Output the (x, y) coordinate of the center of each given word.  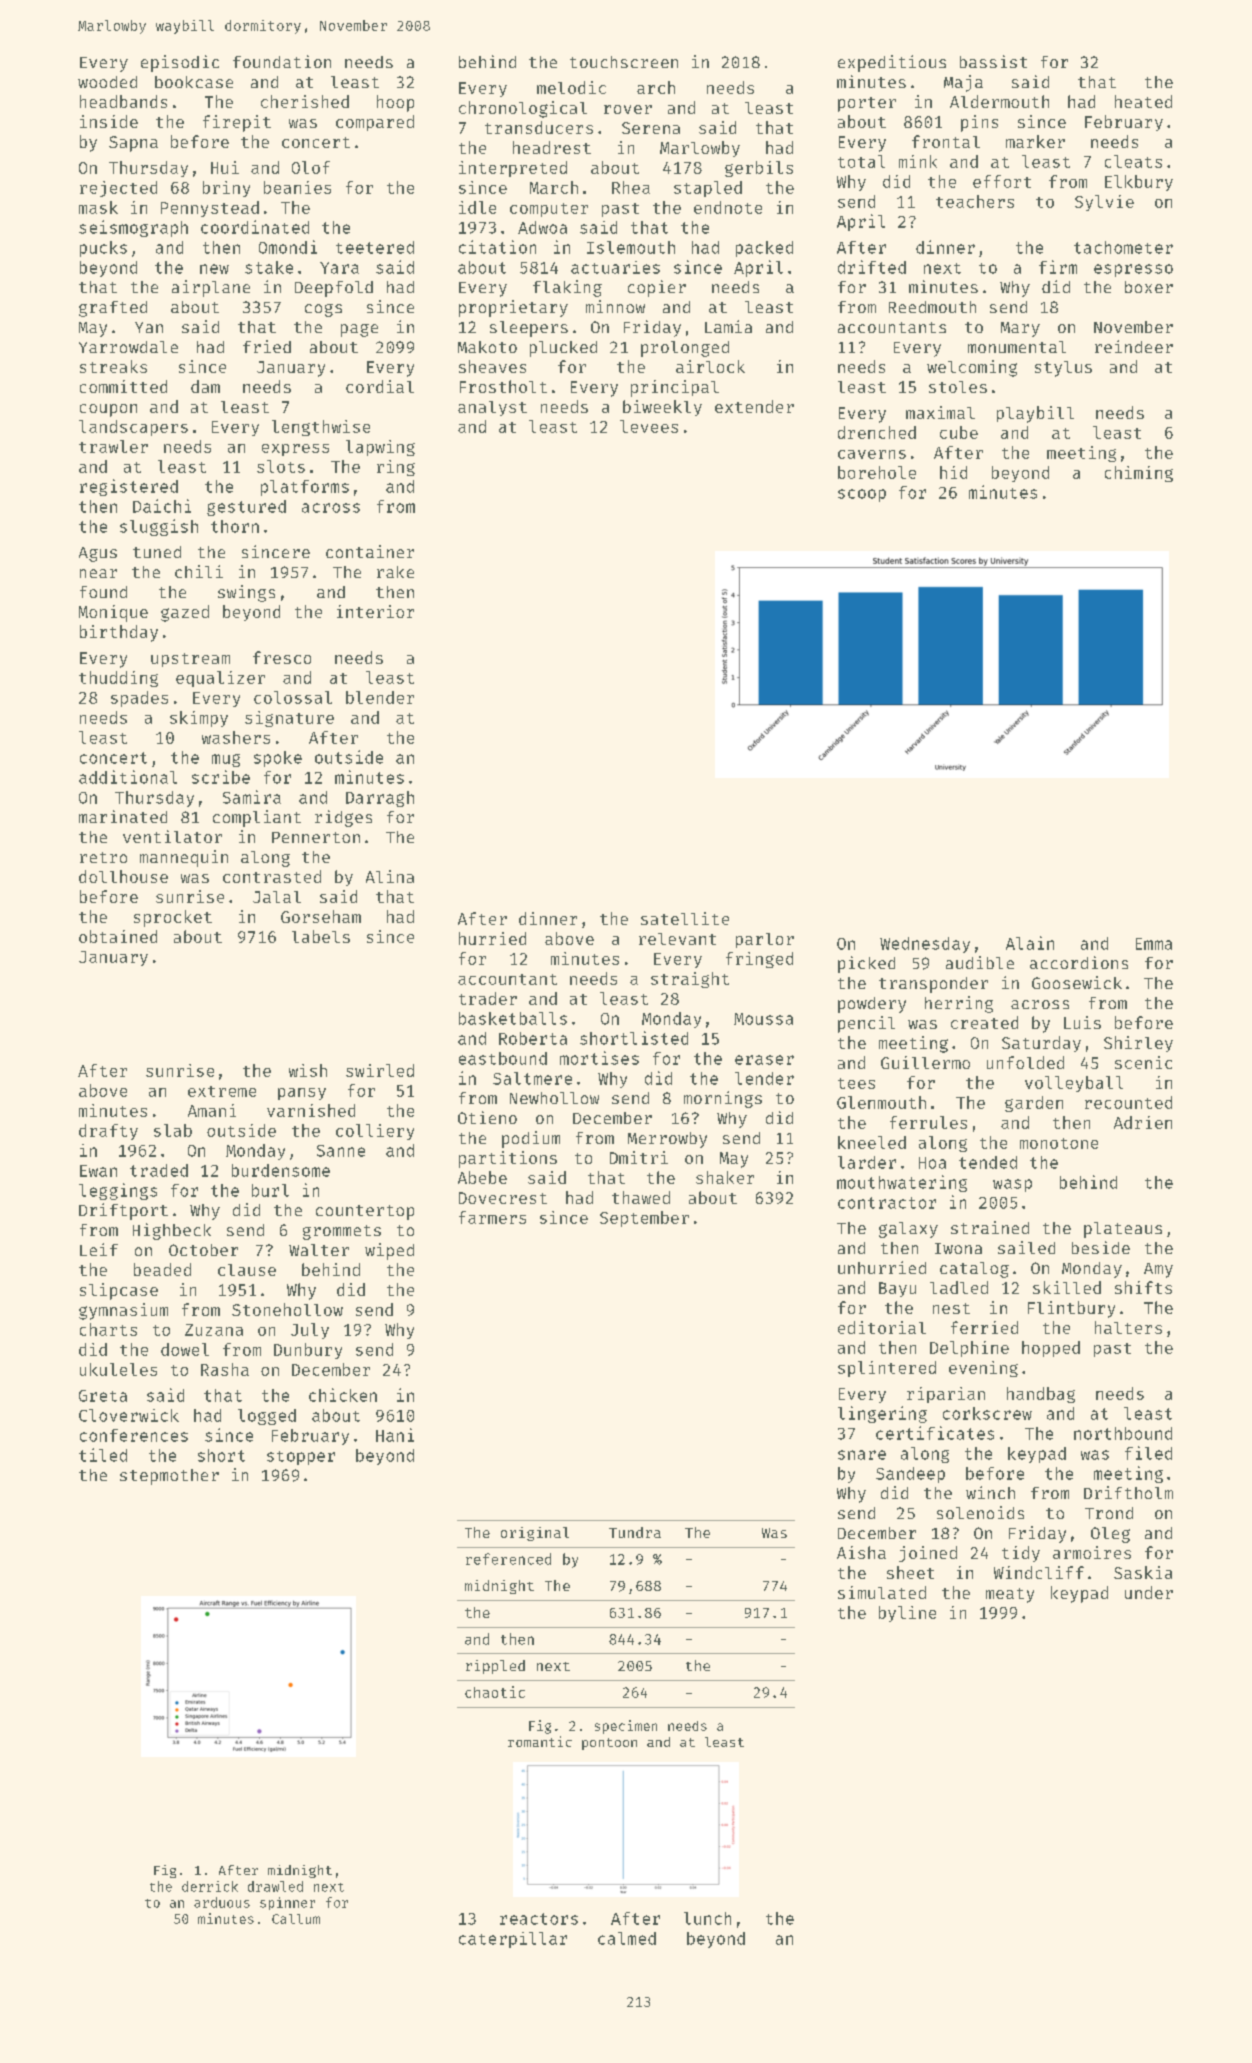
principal (675, 388)
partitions (508, 1159)
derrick (210, 1886)
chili (199, 571)
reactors (539, 1919)
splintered (887, 1369)
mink (918, 161)
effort (1002, 181)
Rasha (225, 1369)
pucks (103, 249)
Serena (651, 128)
